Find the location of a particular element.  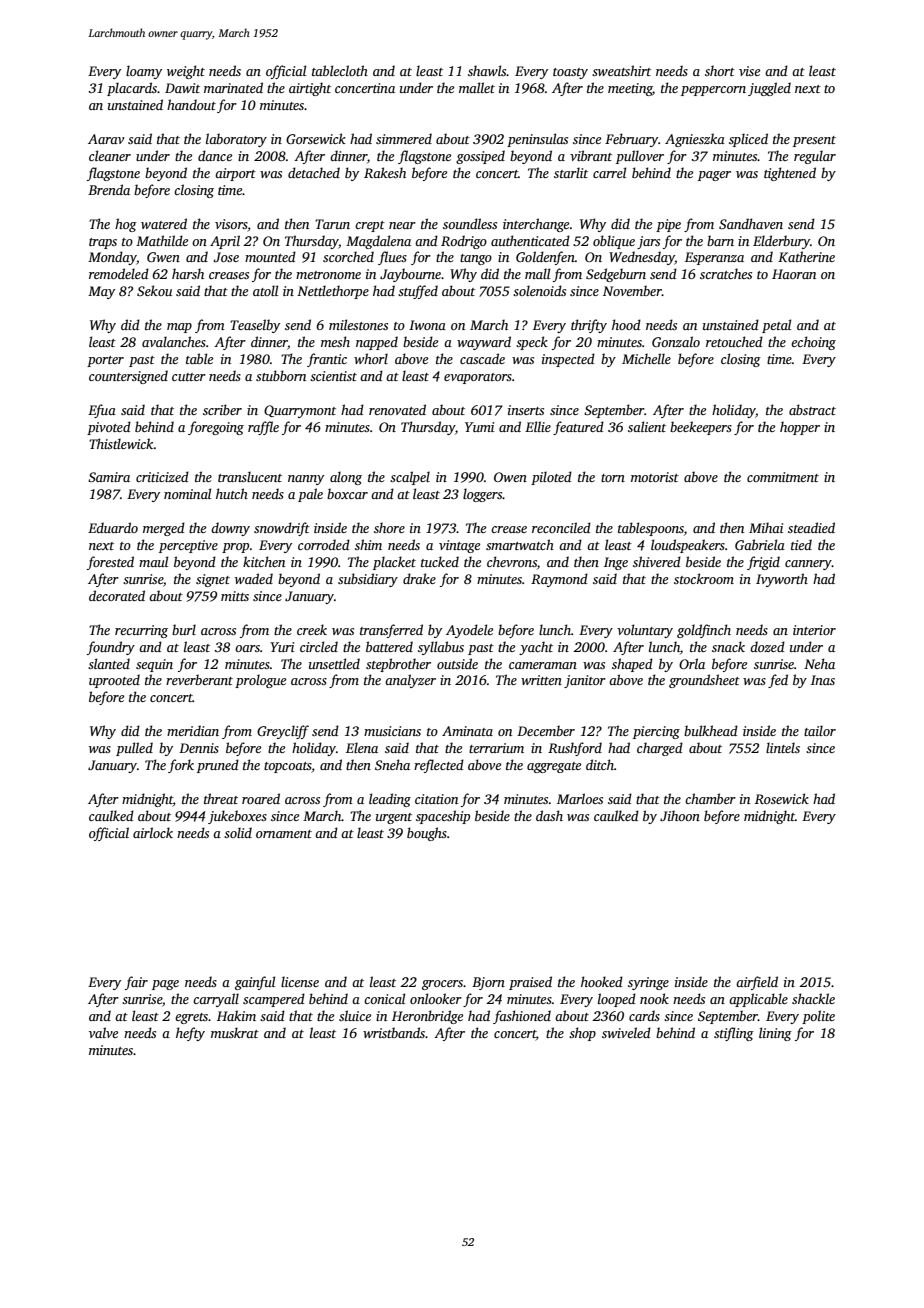

spliced is located at coordinates (748, 140).
